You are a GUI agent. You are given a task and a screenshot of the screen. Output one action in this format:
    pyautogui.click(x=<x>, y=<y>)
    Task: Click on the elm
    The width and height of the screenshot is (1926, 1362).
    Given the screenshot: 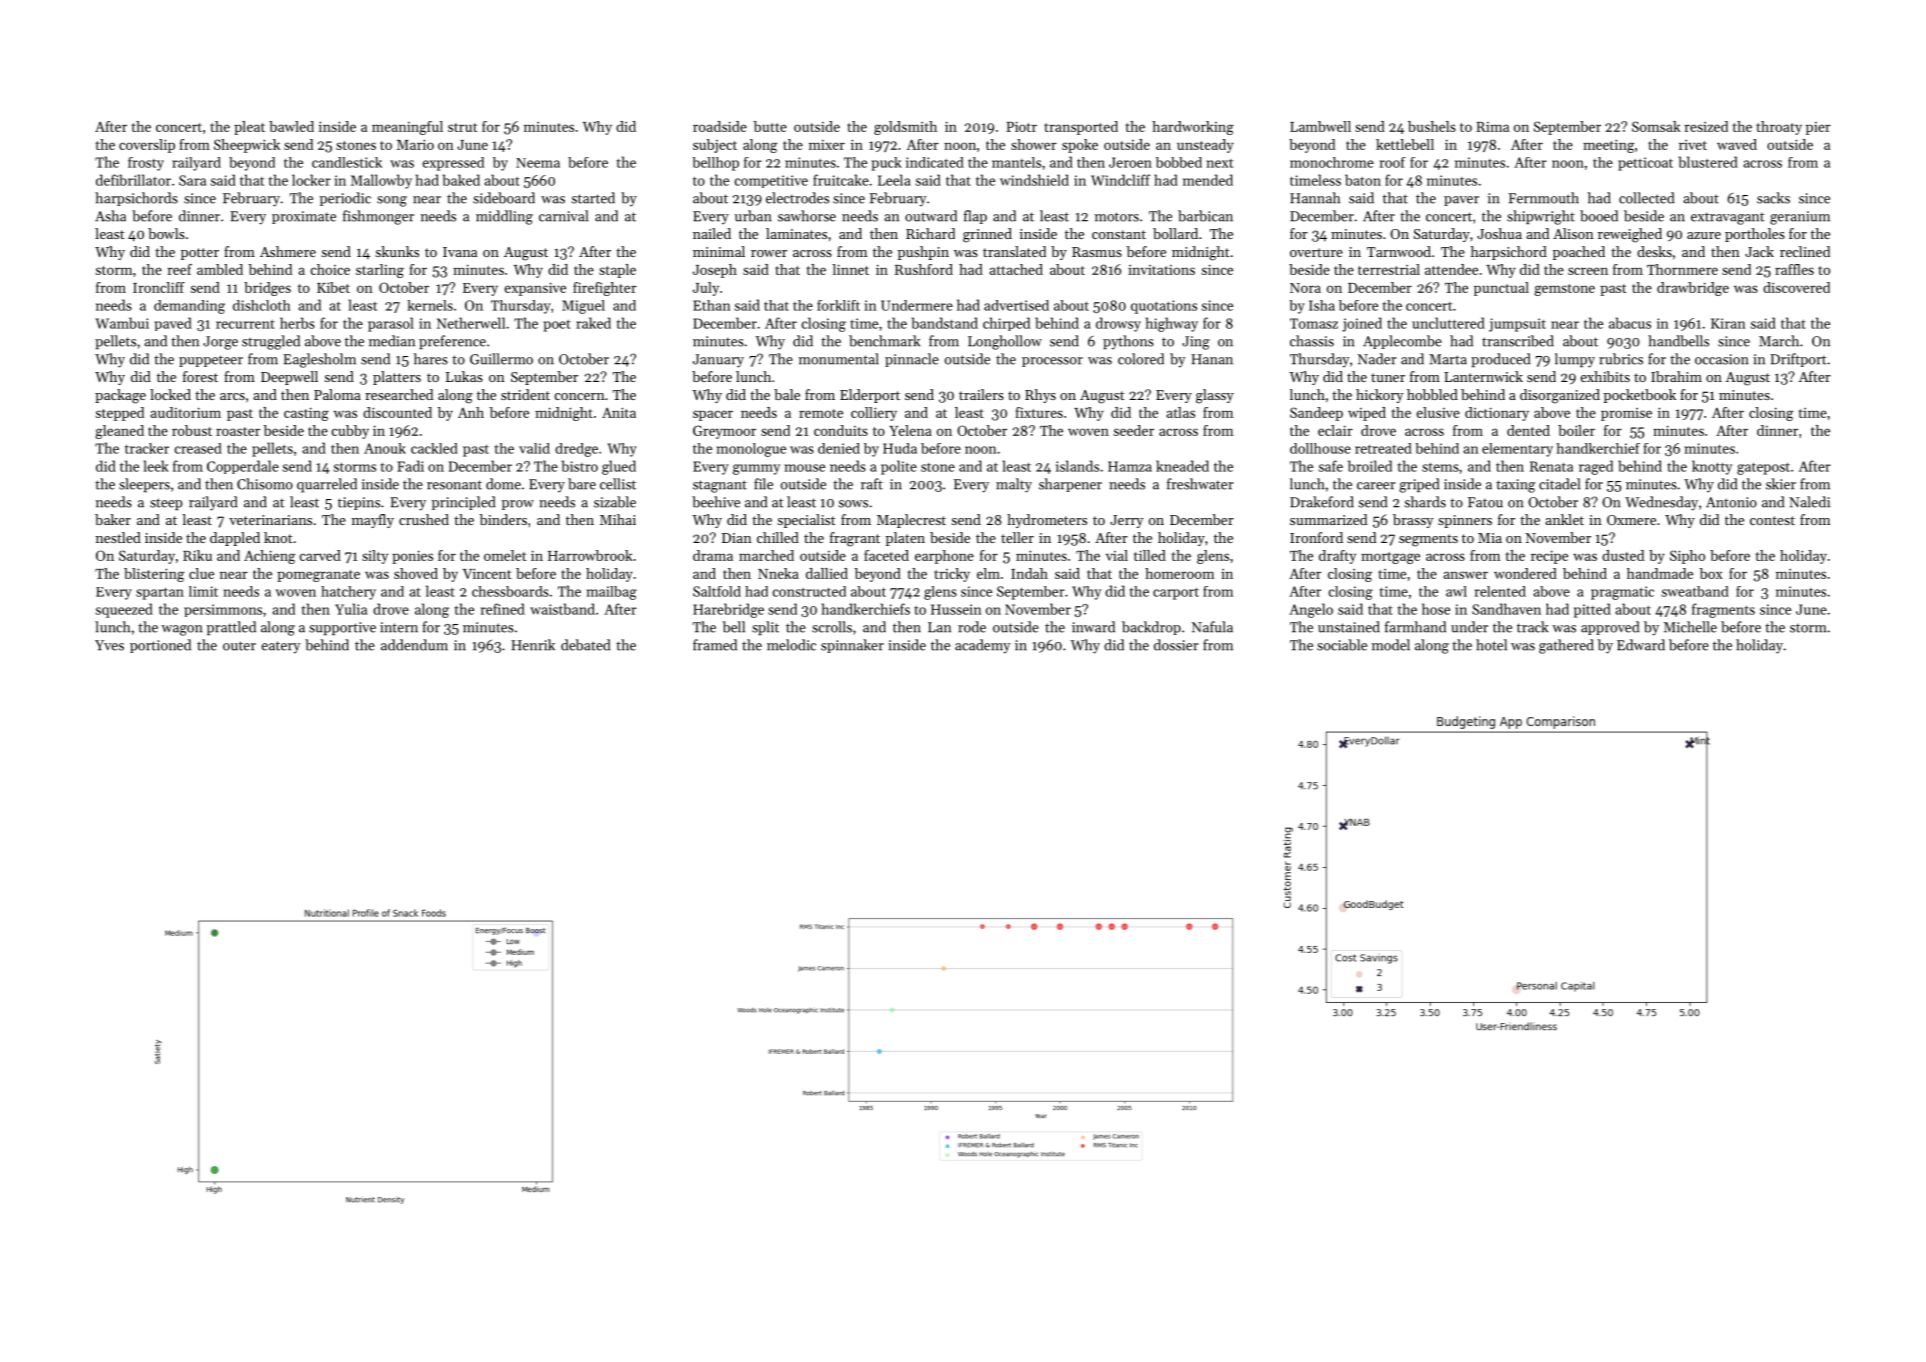 What is the action you would take?
    pyautogui.click(x=988, y=573)
